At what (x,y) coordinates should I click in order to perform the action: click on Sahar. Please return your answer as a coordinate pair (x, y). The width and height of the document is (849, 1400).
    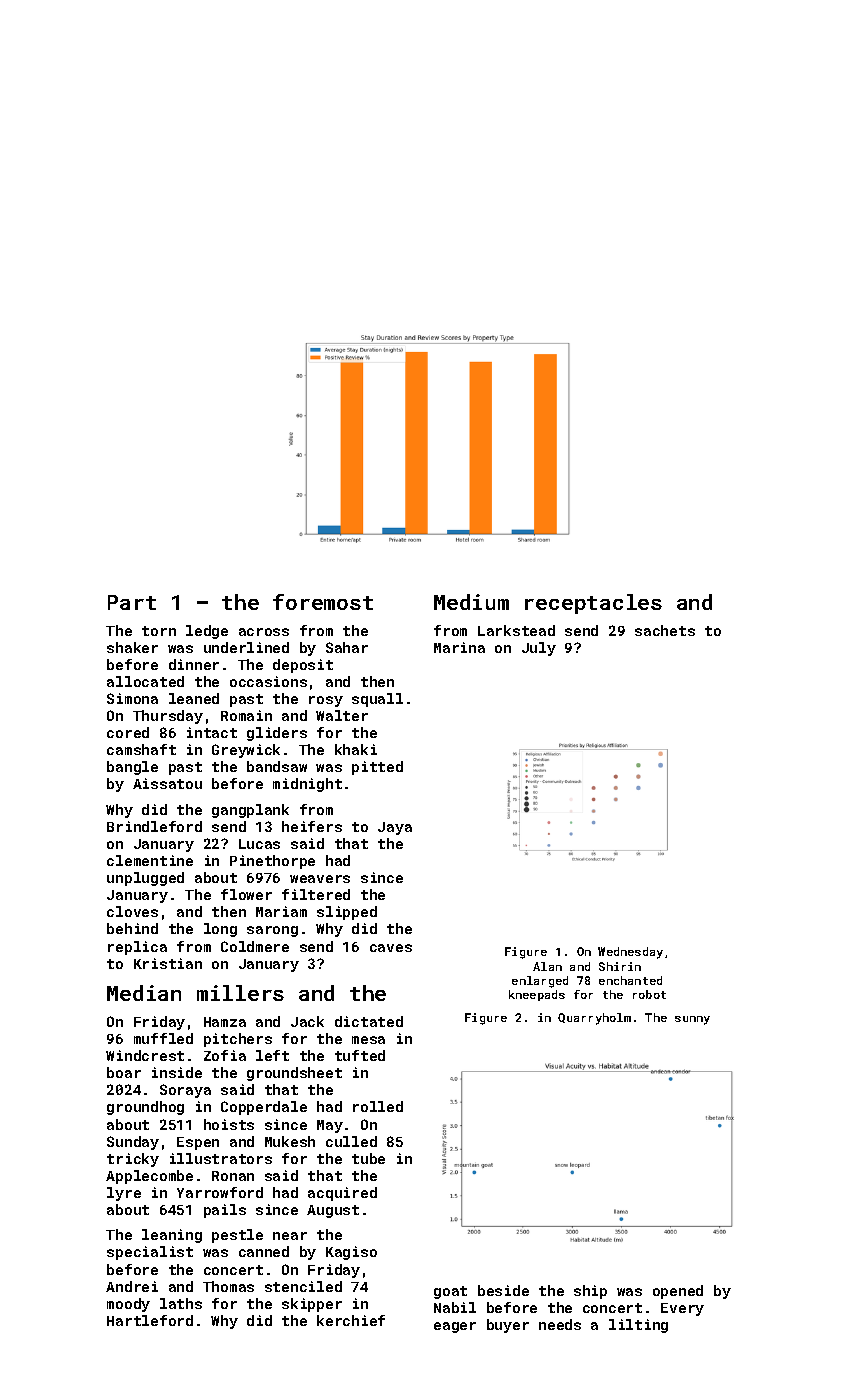
    Looking at the image, I should click on (347, 647).
